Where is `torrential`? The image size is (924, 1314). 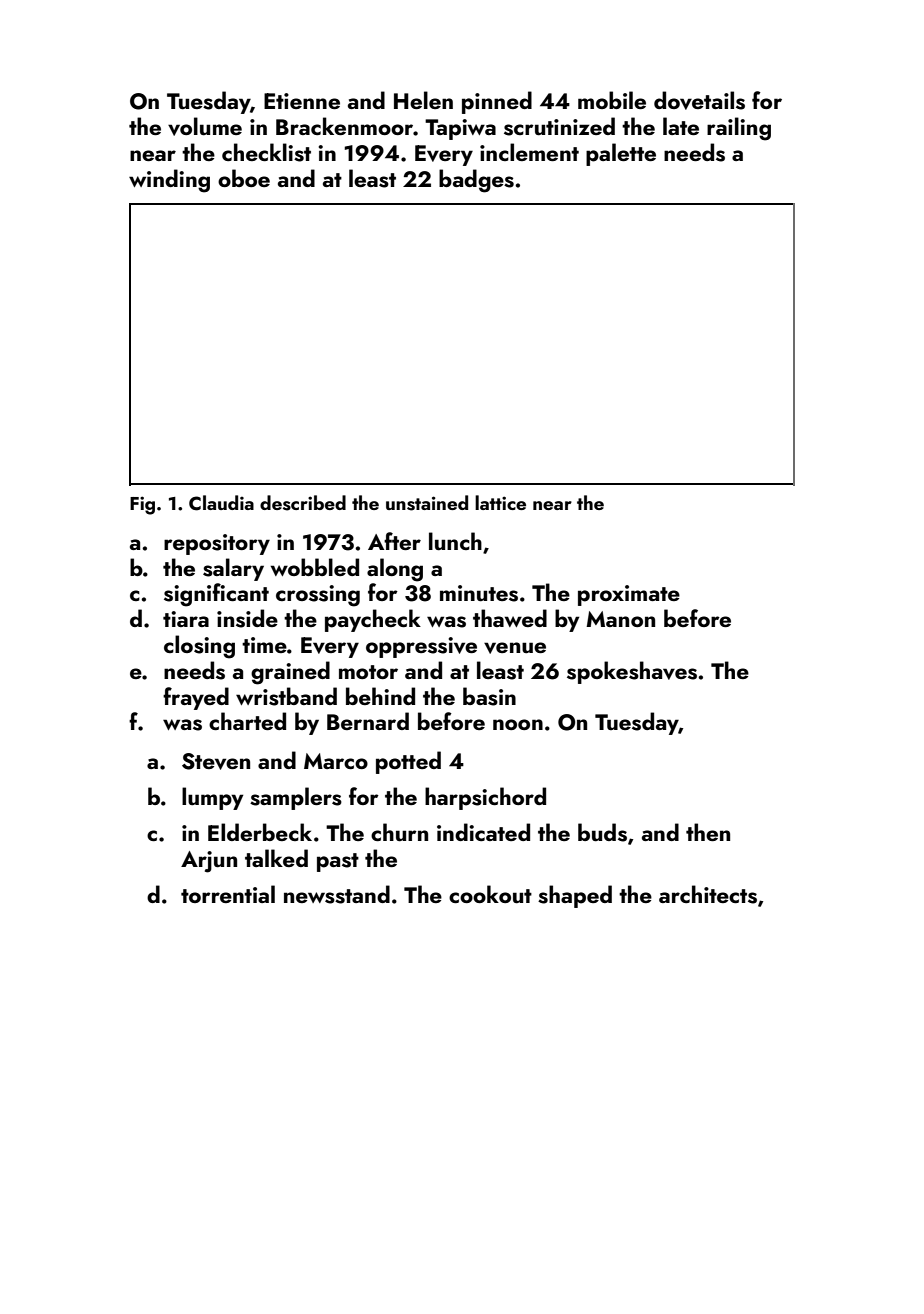
torrential is located at coordinates (228, 894).
